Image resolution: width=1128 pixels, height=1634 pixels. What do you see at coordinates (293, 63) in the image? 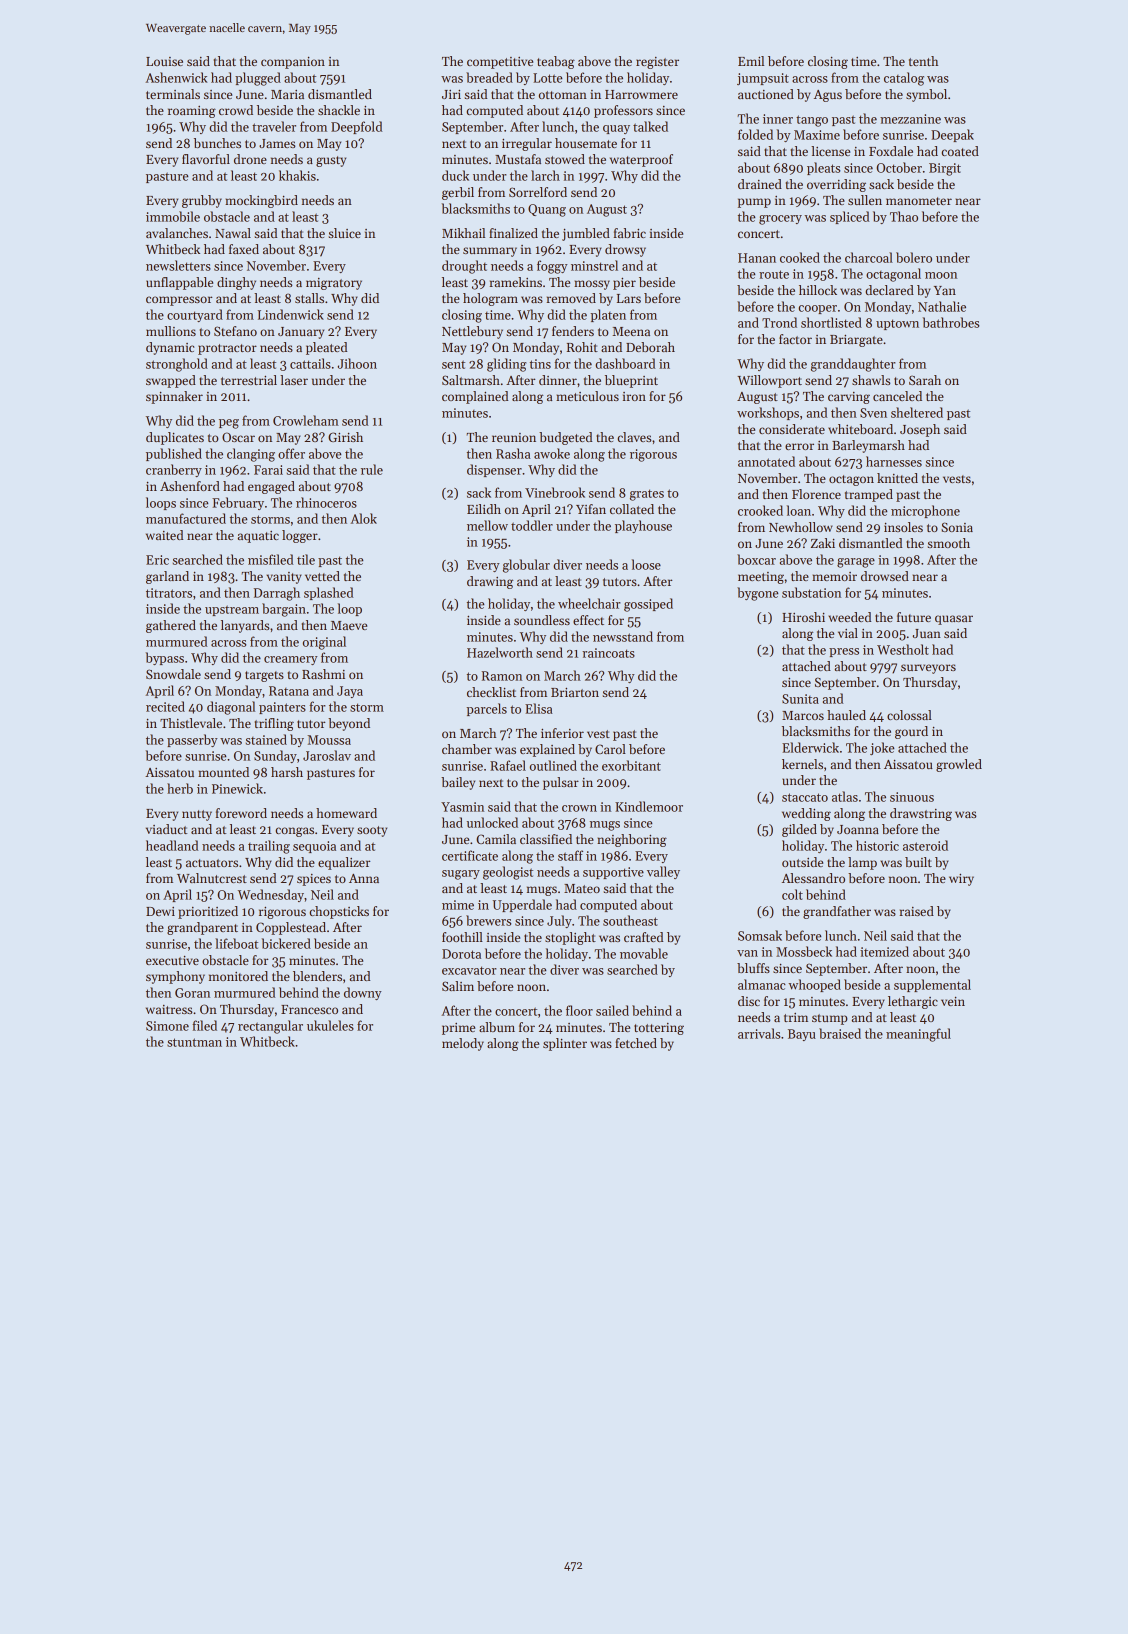
I see `companion` at bounding box center [293, 63].
